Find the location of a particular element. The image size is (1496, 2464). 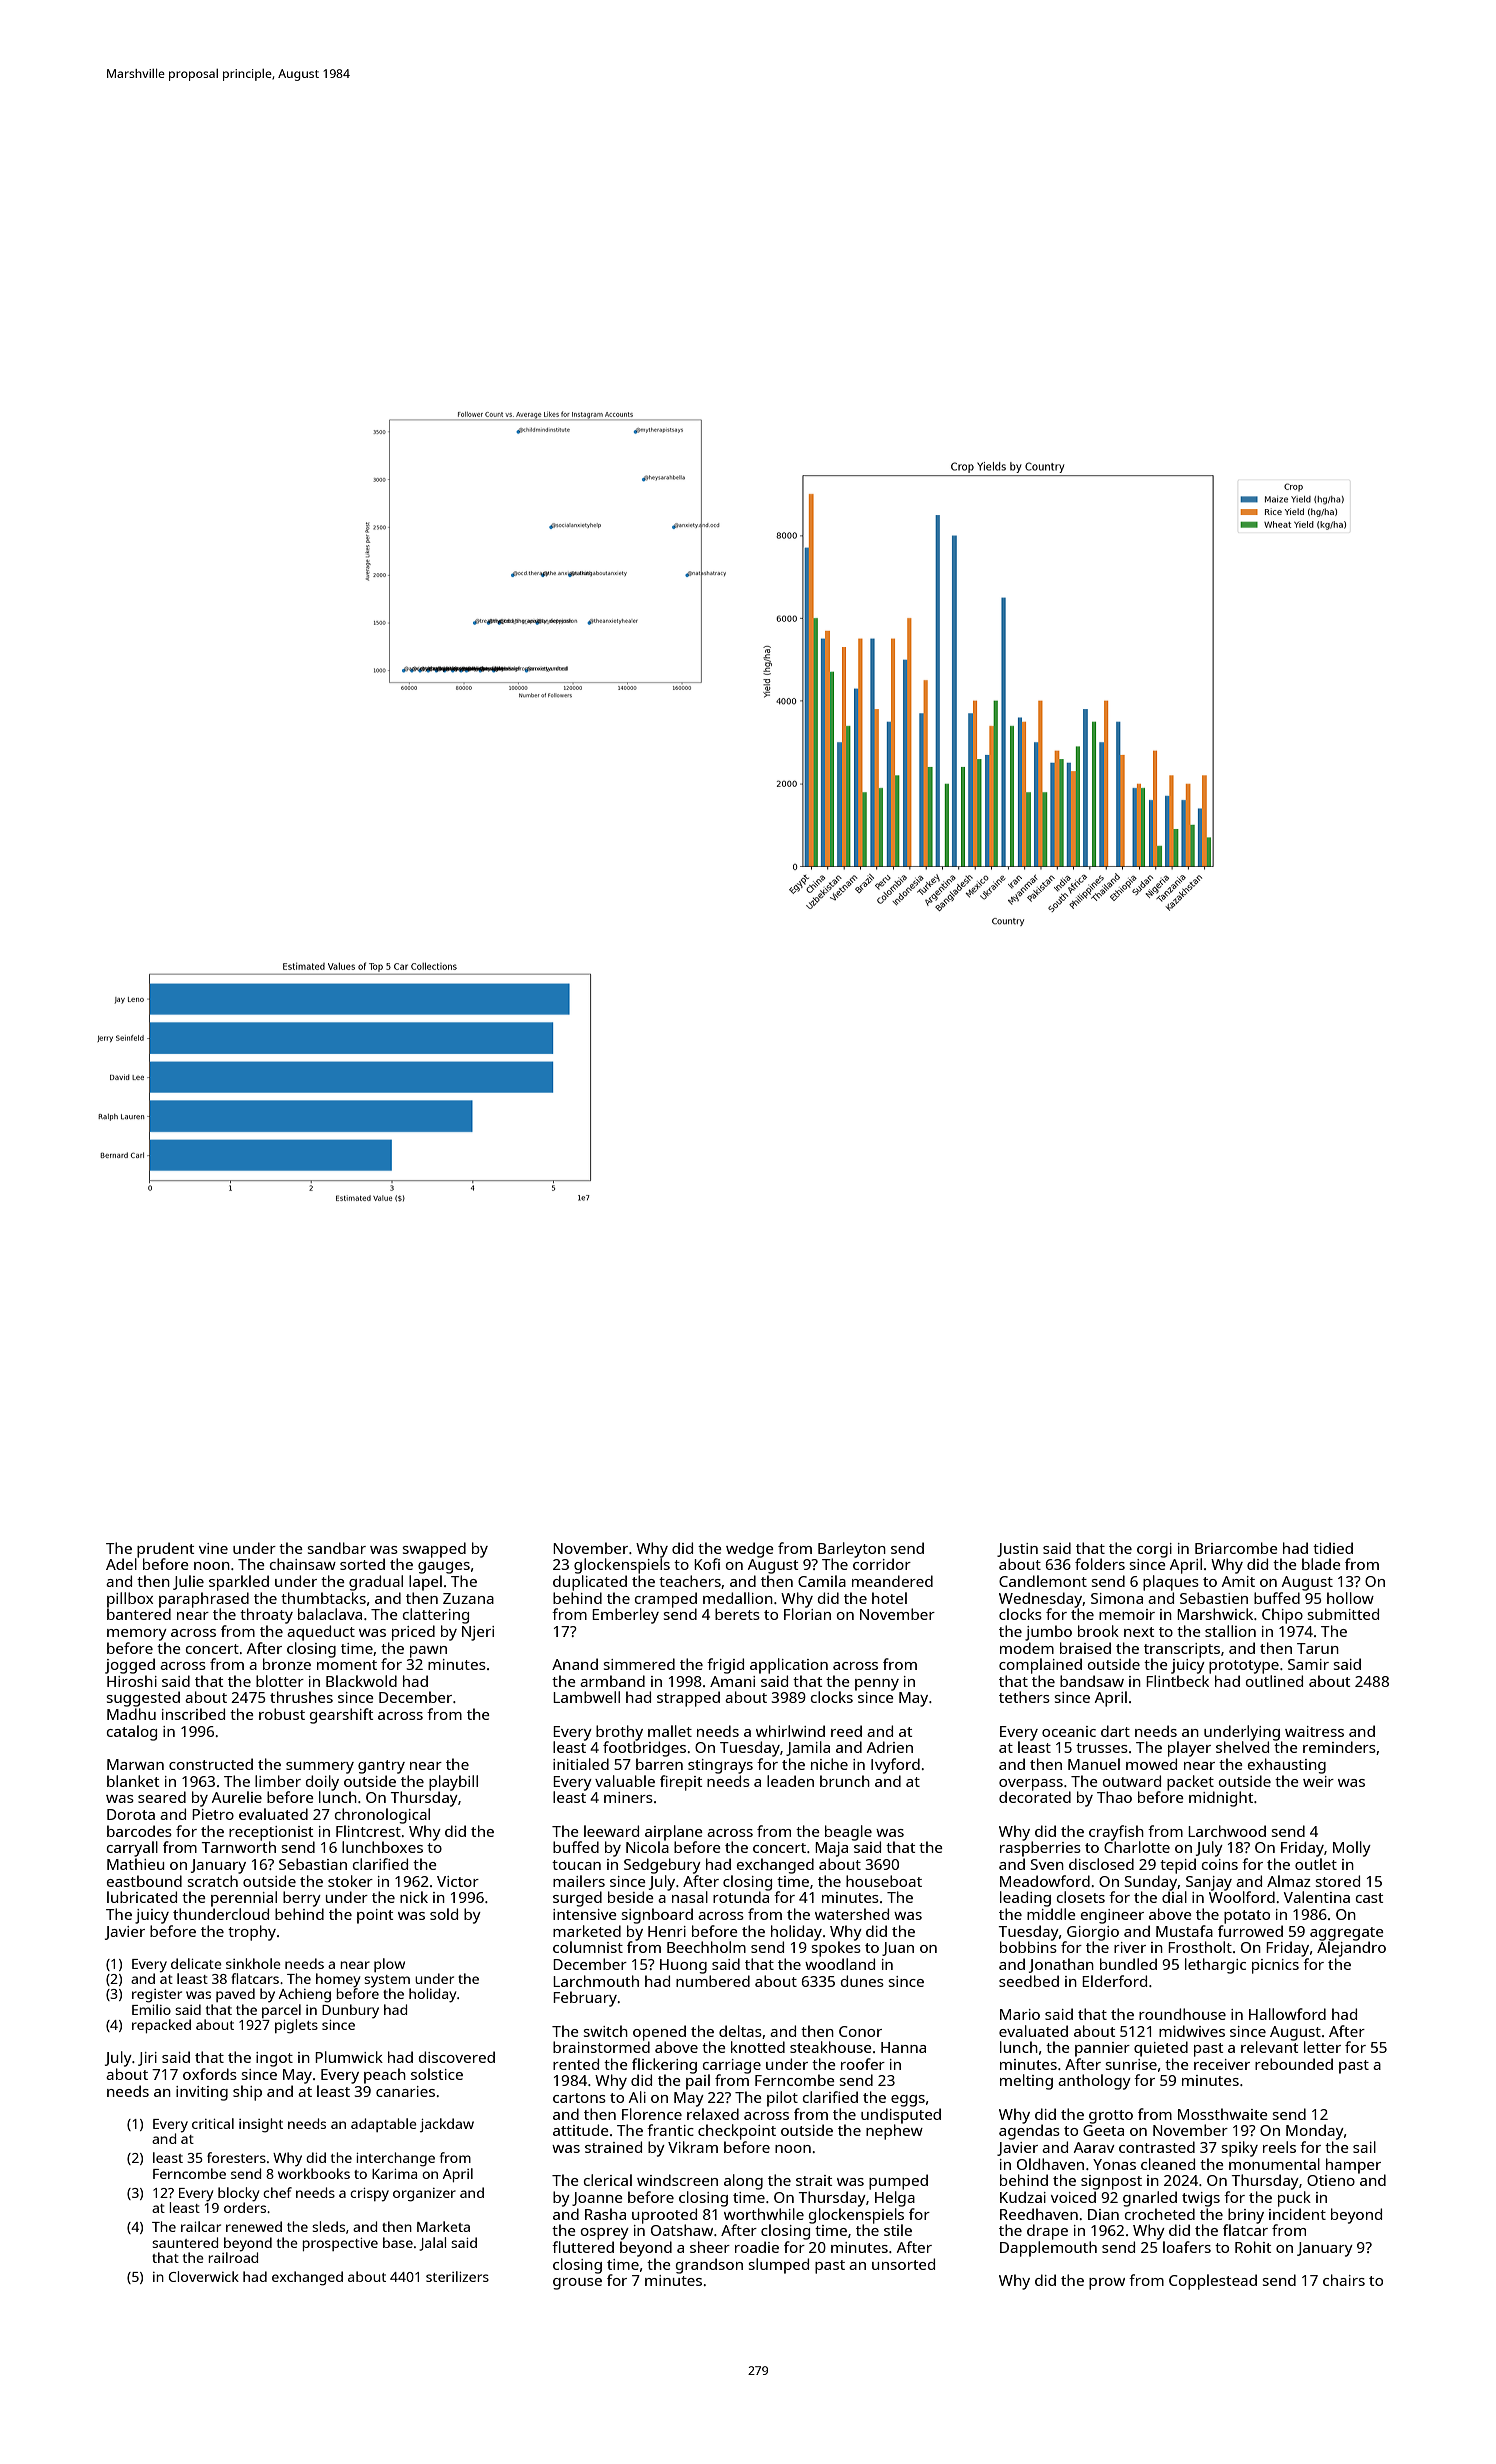

sold is located at coordinates (444, 1914).
